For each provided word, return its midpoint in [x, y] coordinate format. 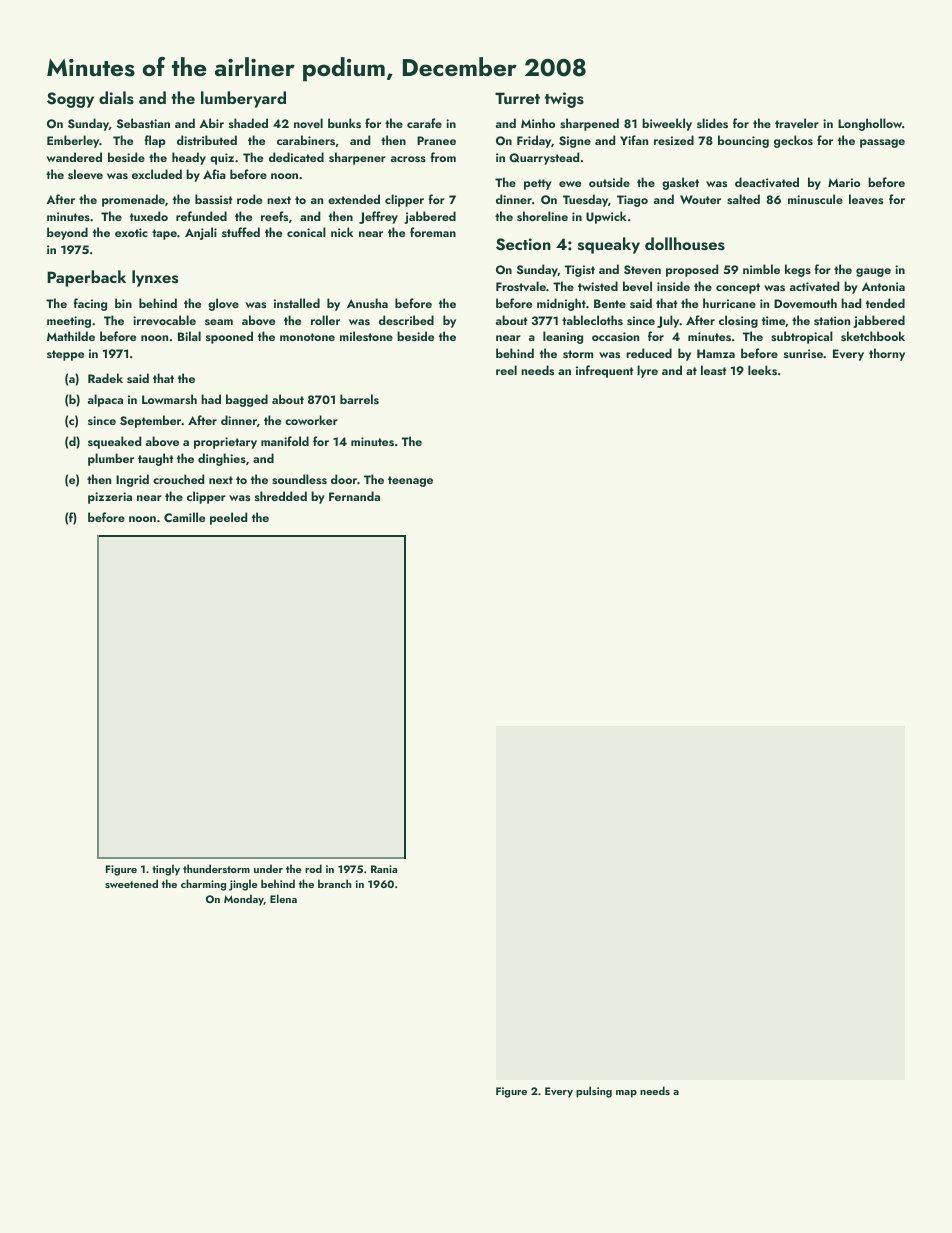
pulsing [594, 1092]
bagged [247, 400]
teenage [410, 481]
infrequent [605, 371]
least [714, 370]
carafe [424, 123]
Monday [244, 900]
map [626, 1094]
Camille [184, 517]
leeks [762, 370]
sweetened [131, 883]
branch [334, 883]
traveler [797, 123]
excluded [157, 174]
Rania [384, 869]
